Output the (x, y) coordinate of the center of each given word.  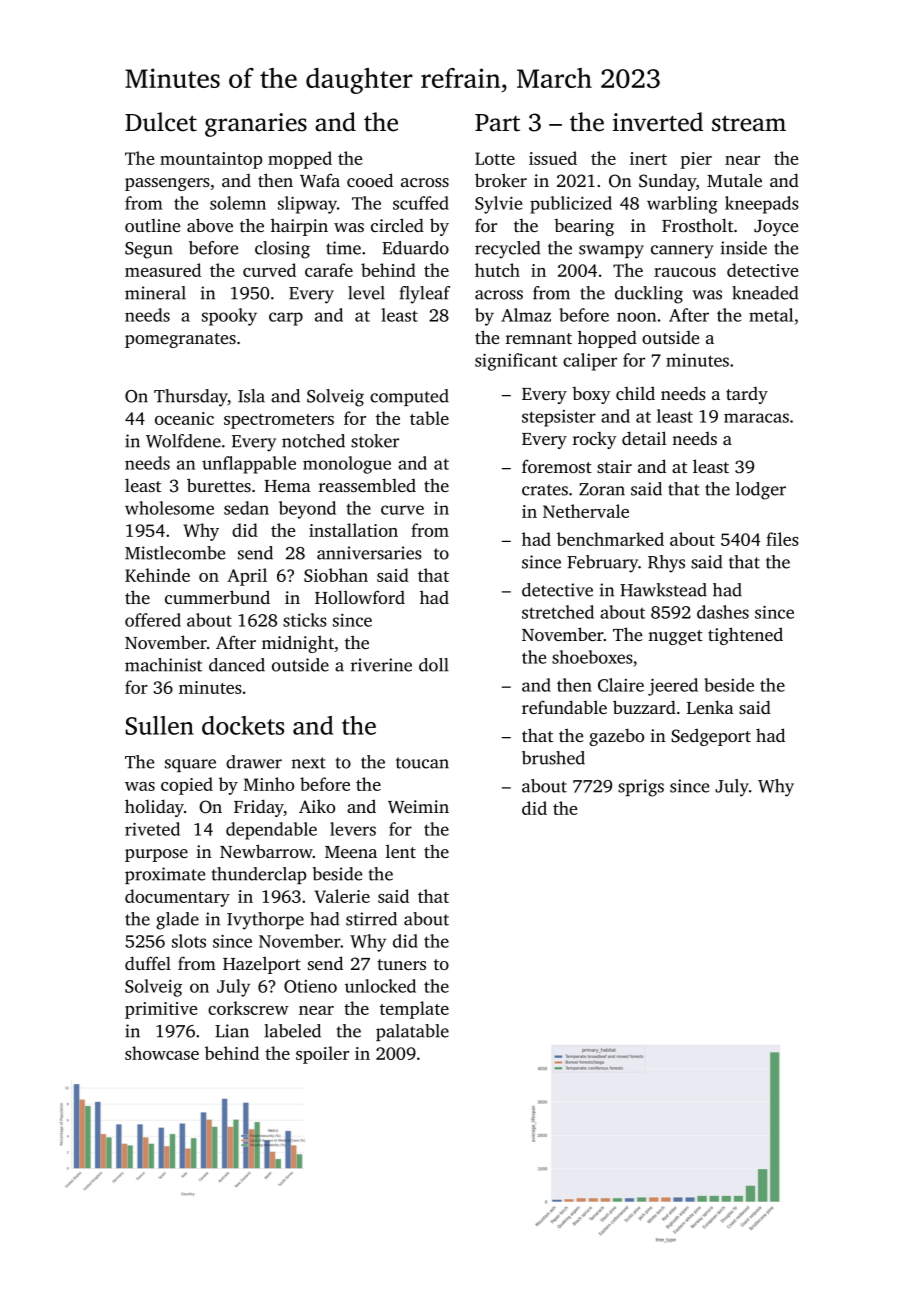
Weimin (418, 807)
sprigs (641, 788)
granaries (256, 125)
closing (282, 250)
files (782, 539)
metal (771, 315)
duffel (148, 963)
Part (497, 123)
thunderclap (259, 875)
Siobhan (336, 575)
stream (749, 124)
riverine (381, 665)
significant (516, 362)
